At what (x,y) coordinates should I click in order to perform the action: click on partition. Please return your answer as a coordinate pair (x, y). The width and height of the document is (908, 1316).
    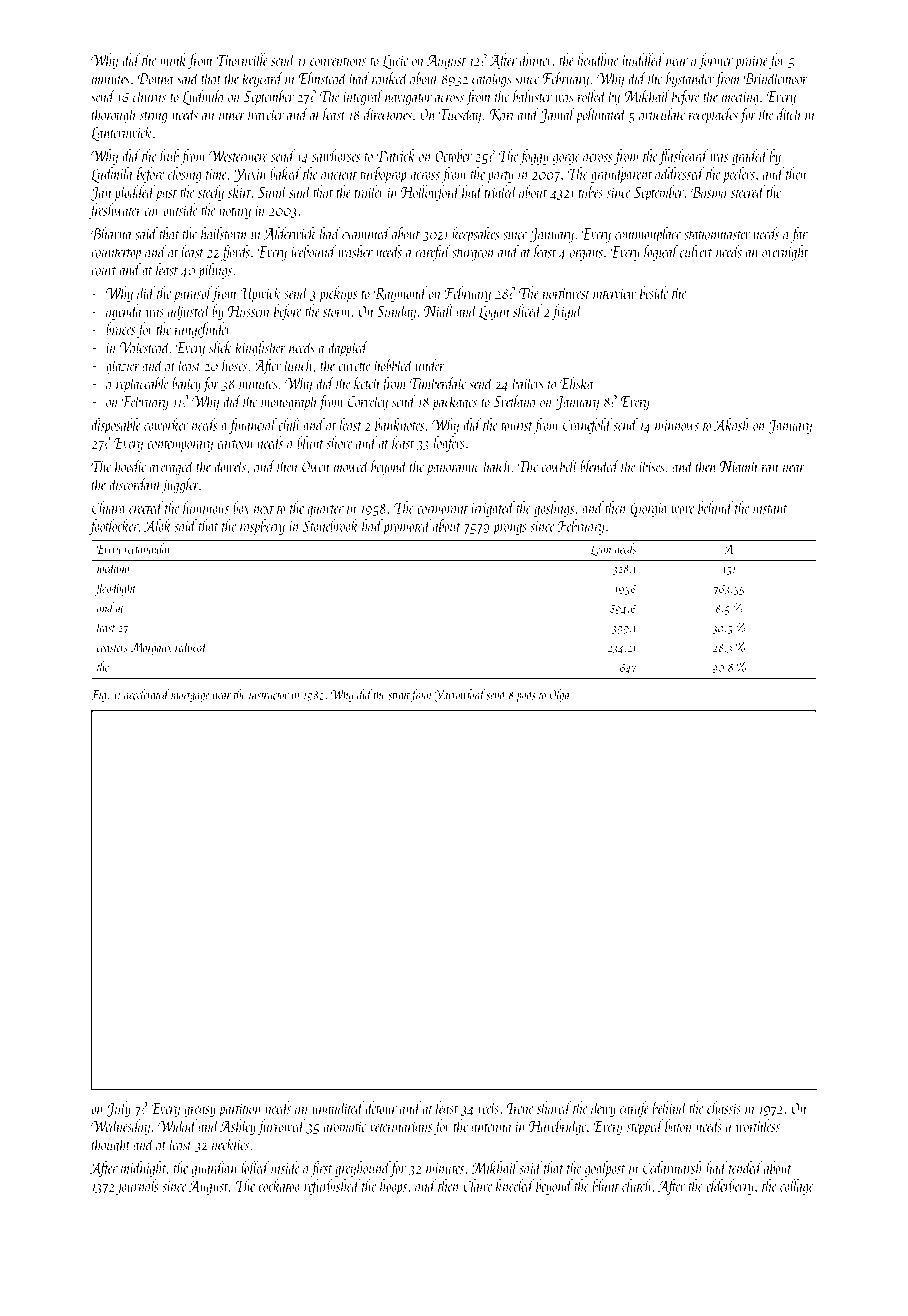
    Looking at the image, I should click on (240, 1110).
